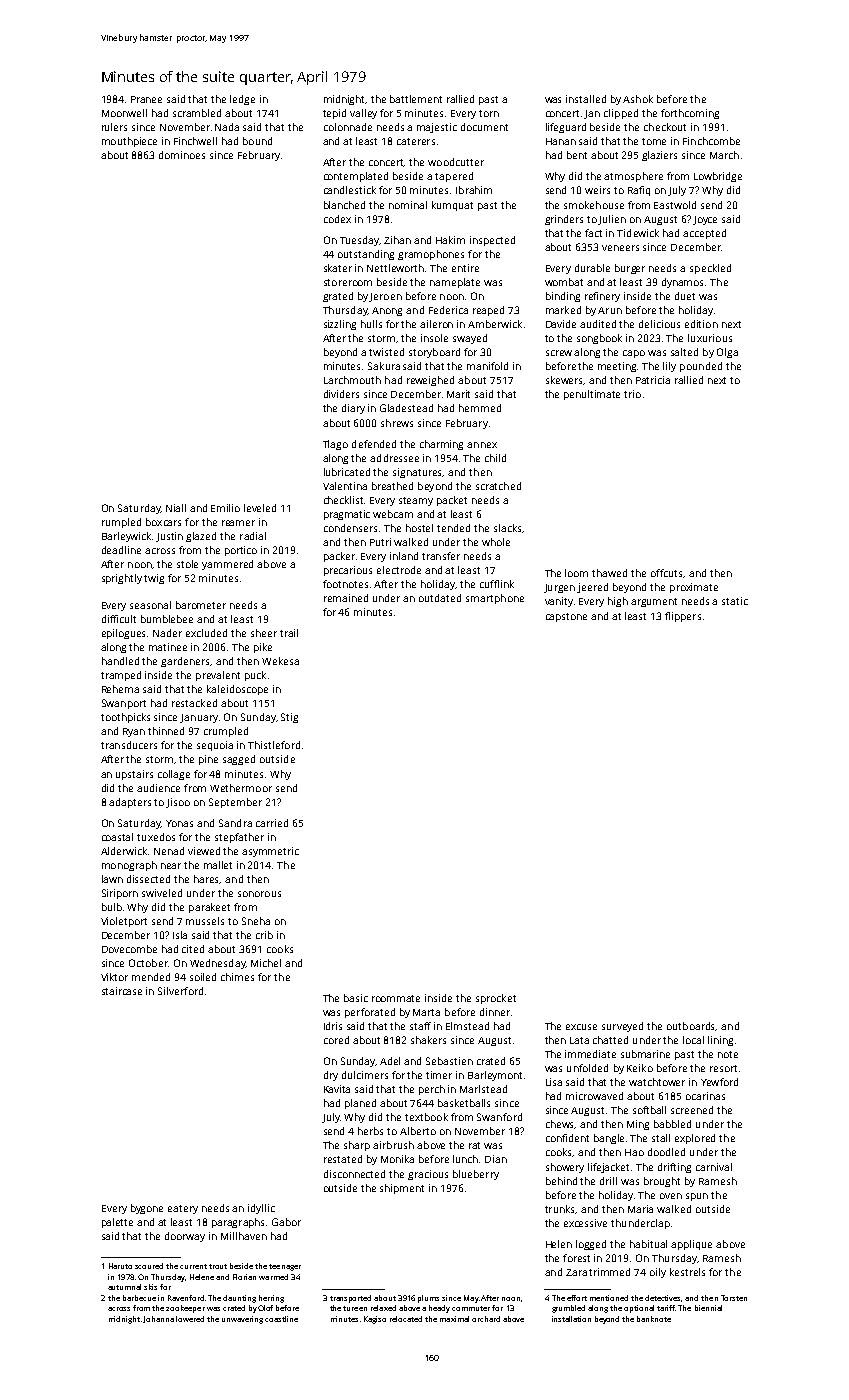 The height and width of the document is (1400, 849). What do you see at coordinates (416, 99) in the document?
I see `battlement` at bounding box center [416, 99].
